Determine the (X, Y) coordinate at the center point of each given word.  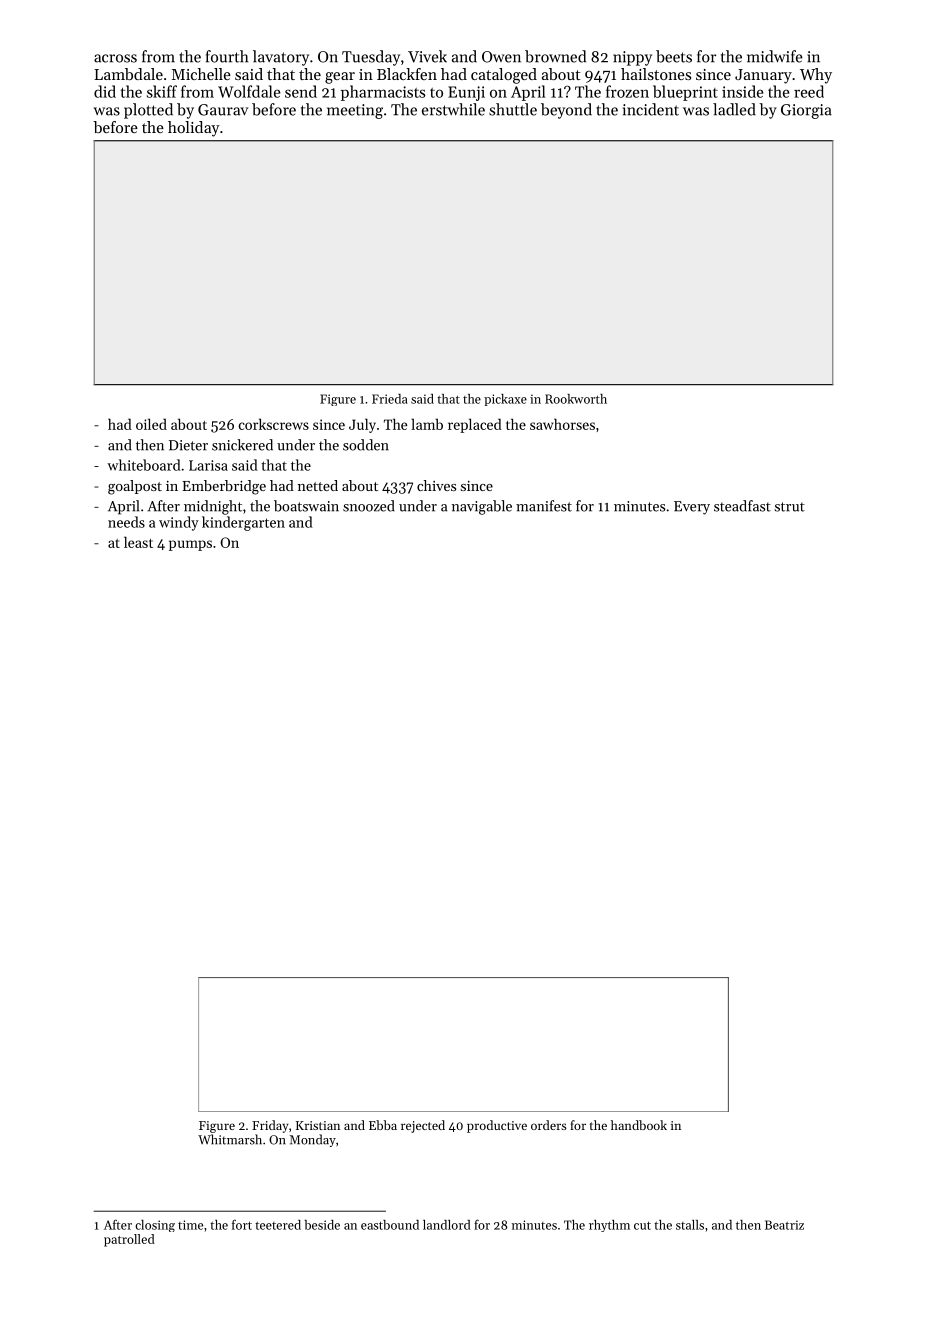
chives (436, 485)
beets (674, 56)
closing (155, 1226)
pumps (190, 545)
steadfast (742, 506)
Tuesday (371, 58)
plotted (148, 111)
